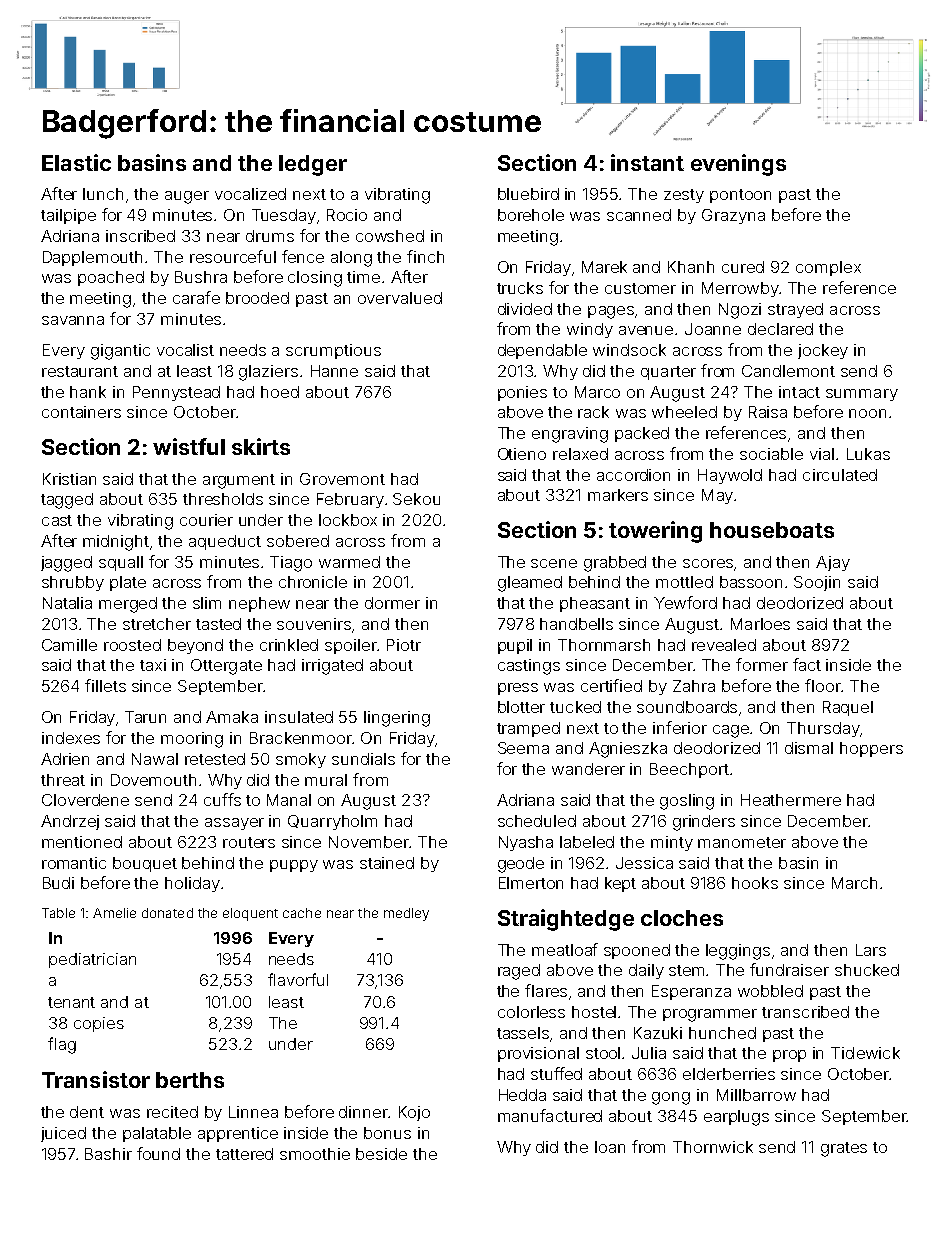  What do you see at coordinates (397, 719) in the screenshot?
I see `lingering` at bounding box center [397, 719].
